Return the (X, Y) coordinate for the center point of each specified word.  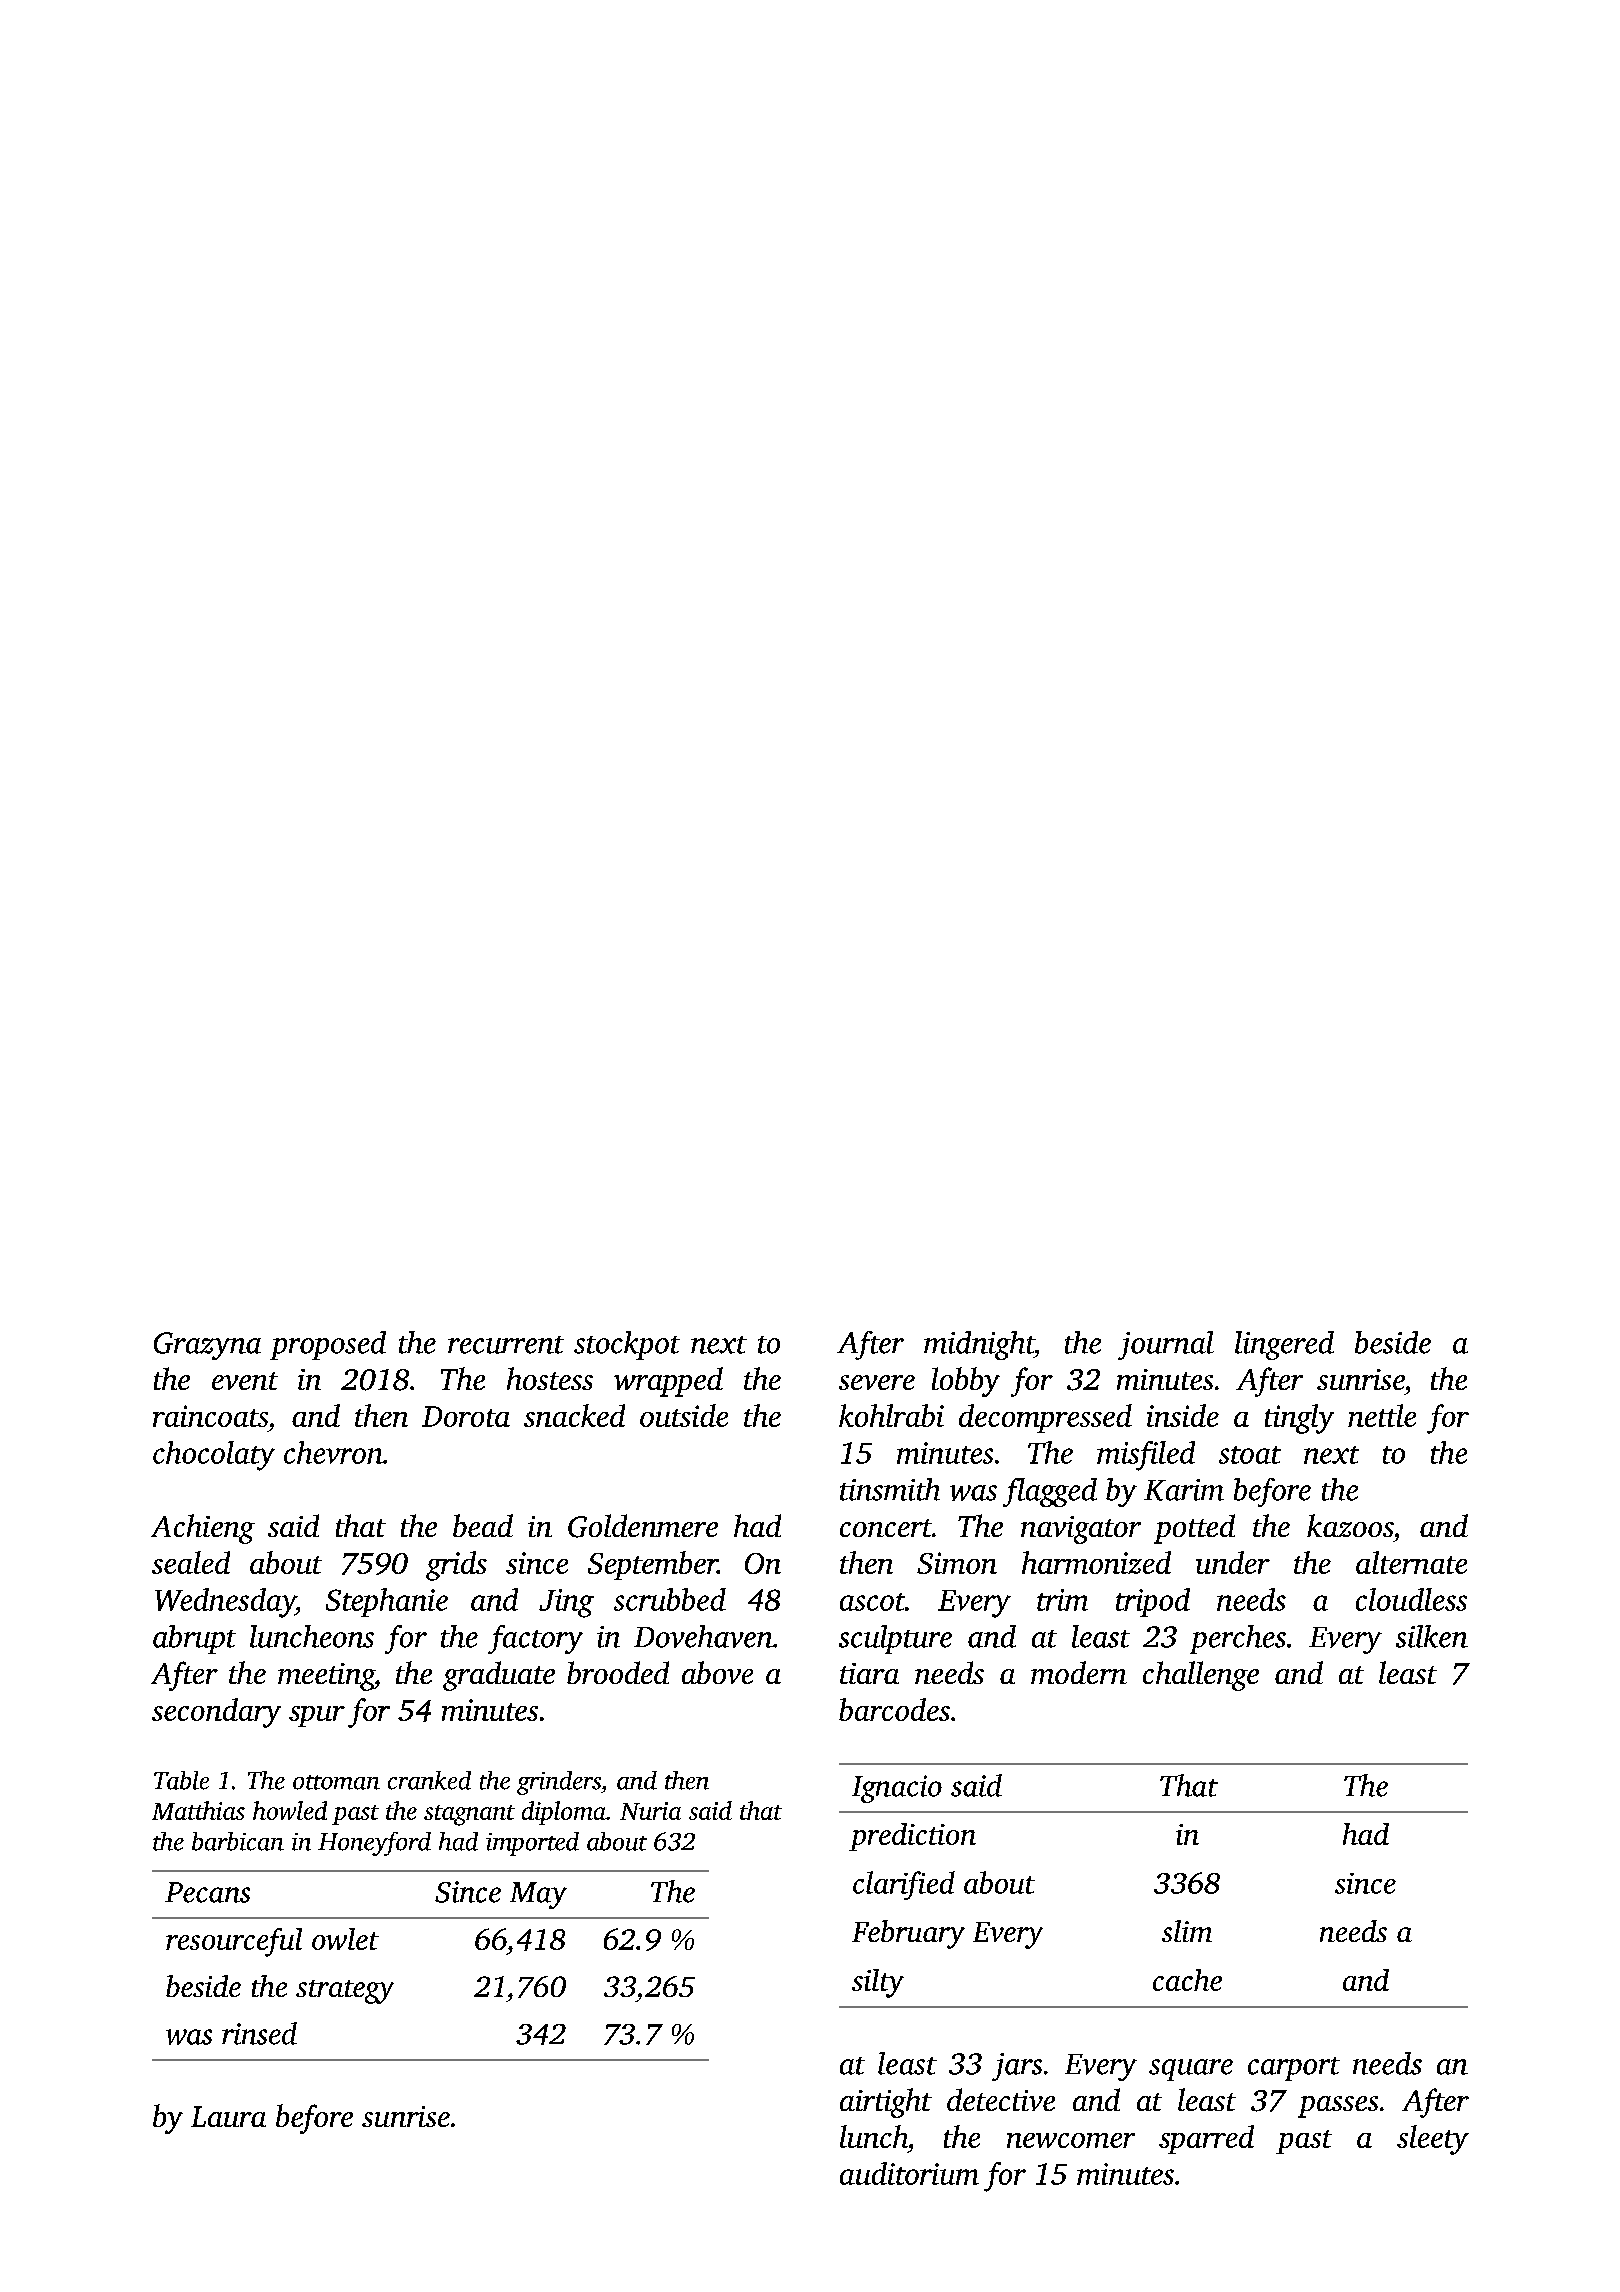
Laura (228, 2116)
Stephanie (387, 1602)
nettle (1382, 1415)
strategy (345, 1992)
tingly (1299, 1419)
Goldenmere (643, 1526)
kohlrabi (891, 1415)
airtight (886, 2103)
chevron (333, 1452)
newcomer (1071, 2140)
